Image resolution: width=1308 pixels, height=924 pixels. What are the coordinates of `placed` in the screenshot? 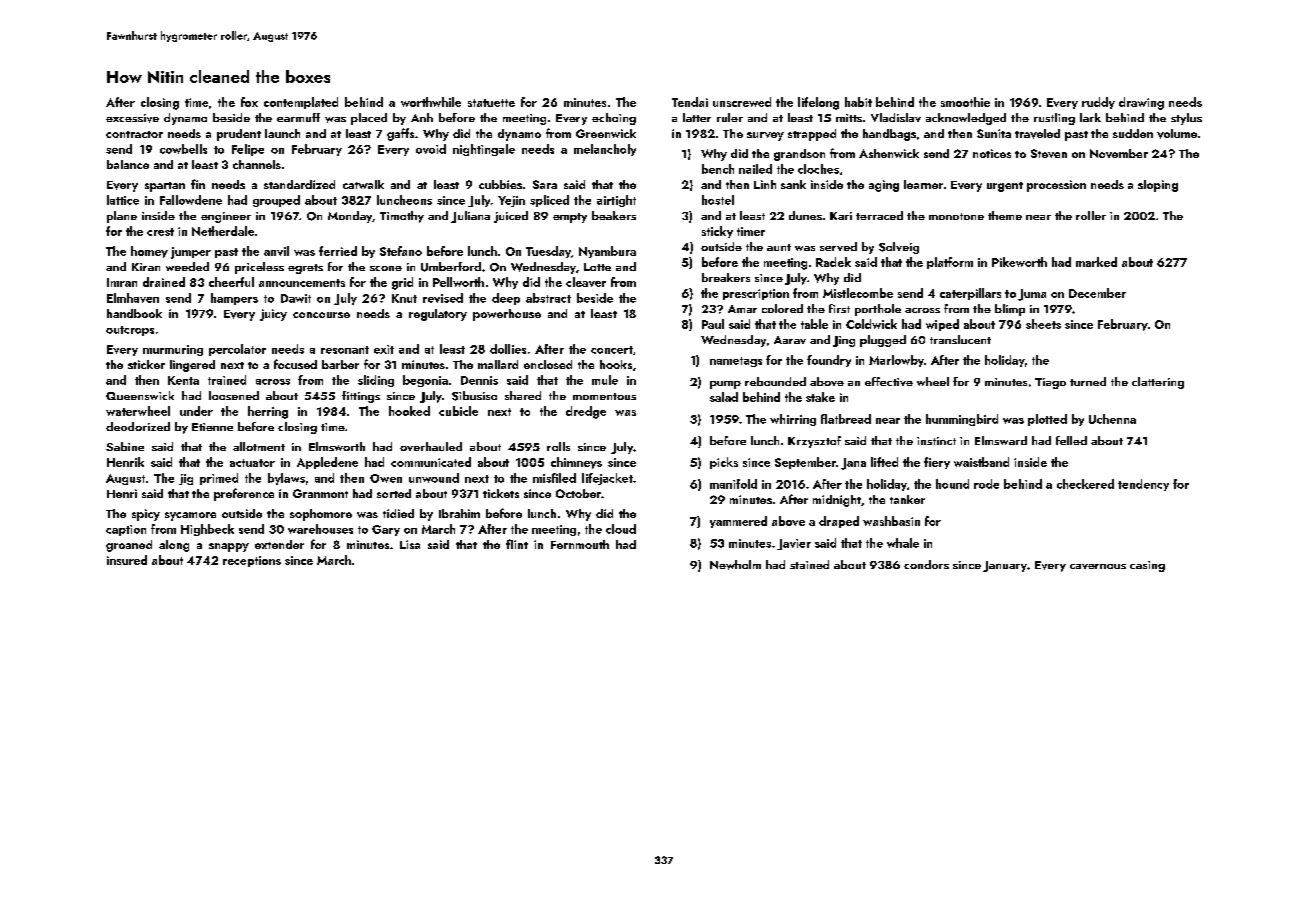 It's located at (369, 119).
